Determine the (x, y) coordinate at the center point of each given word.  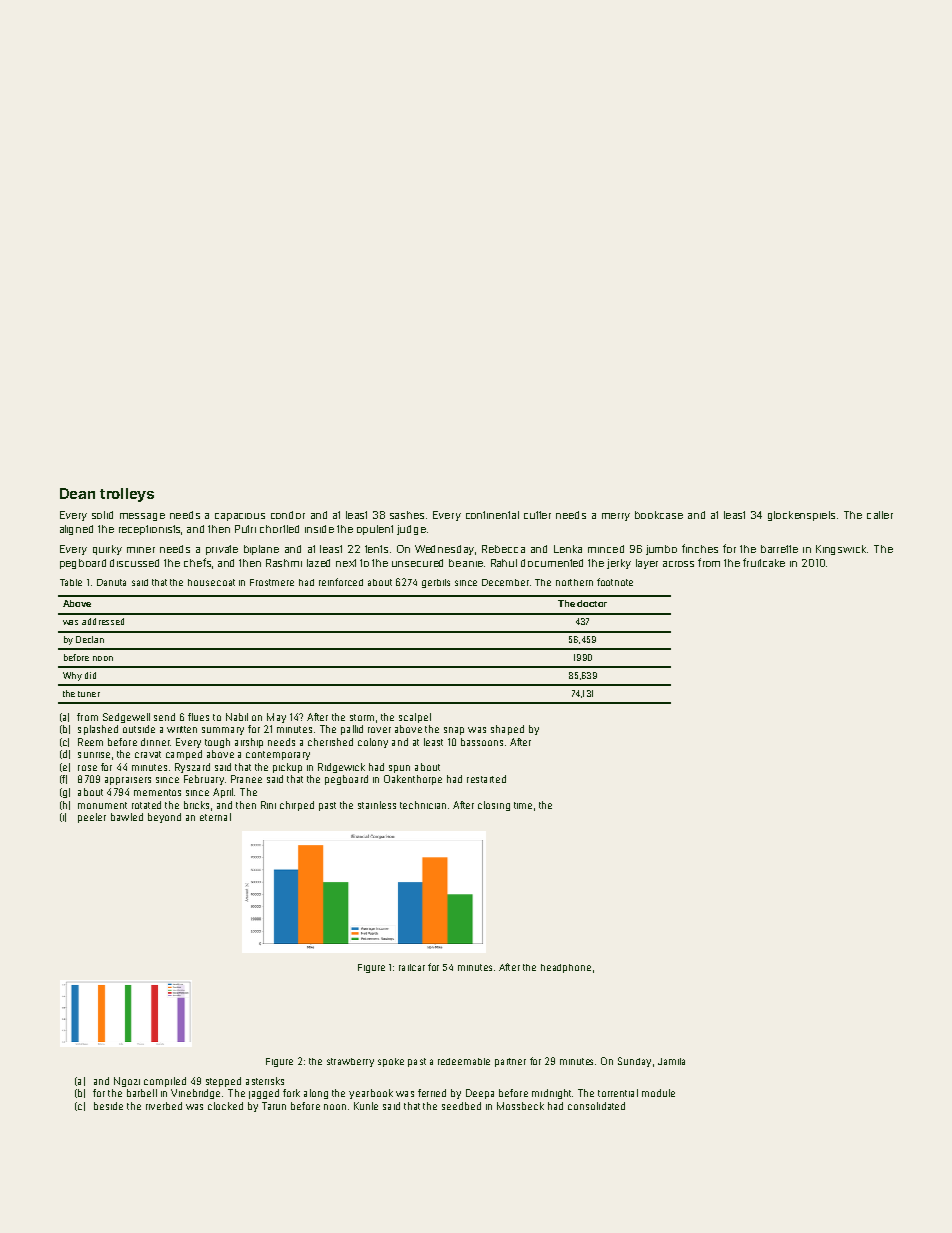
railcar (412, 967)
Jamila (671, 1061)
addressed (103, 621)
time (523, 805)
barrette (779, 549)
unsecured (417, 563)
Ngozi (127, 1082)
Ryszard (192, 768)
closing (494, 806)
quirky (107, 550)
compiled (165, 1082)
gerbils (436, 583)
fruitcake (764, 562)
